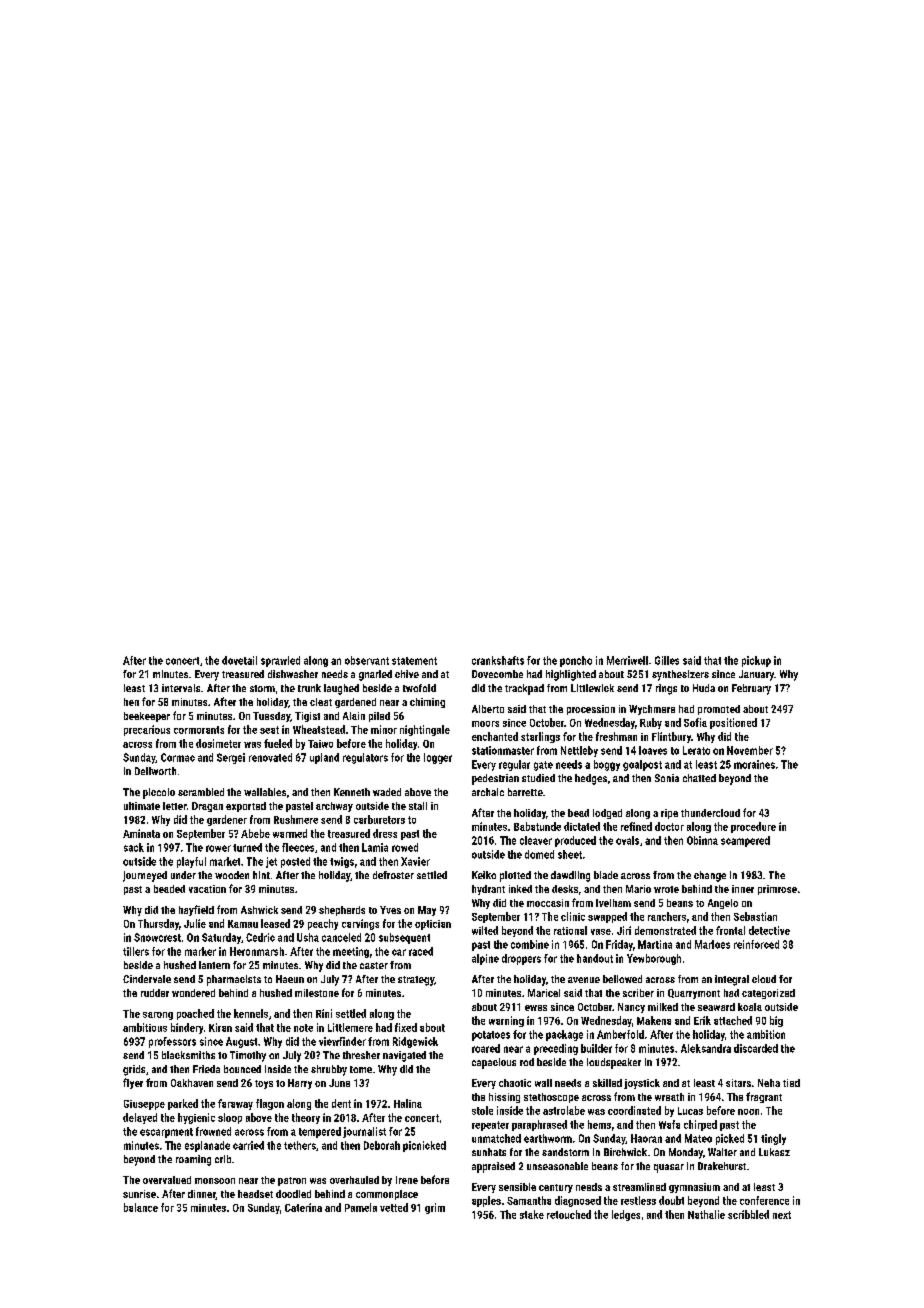 The image size is (924, 1308). Describe the element at coordinates (669, 814) in the screenshot. I see `ripe` at that location.
